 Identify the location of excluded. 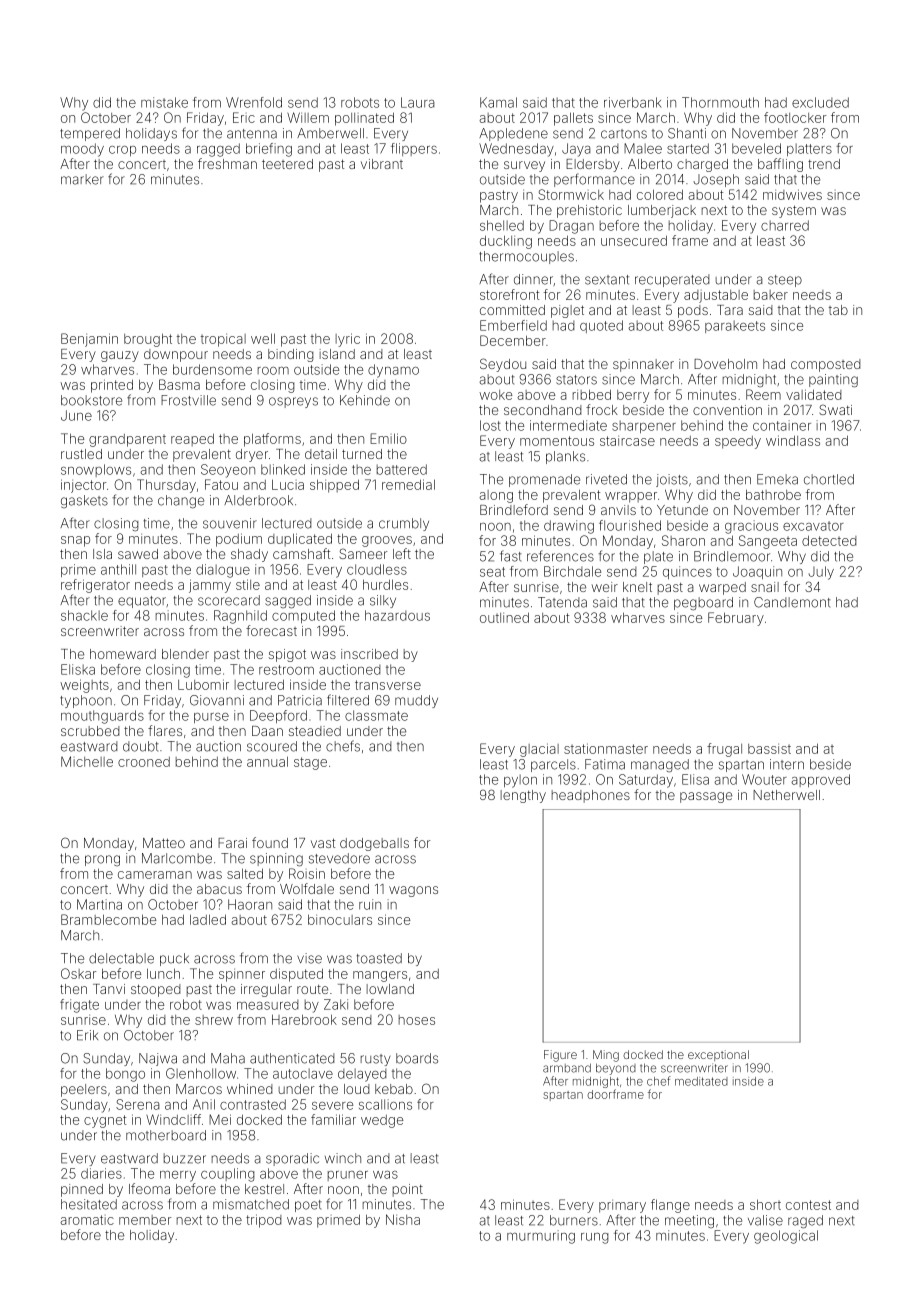
(820, 102).
